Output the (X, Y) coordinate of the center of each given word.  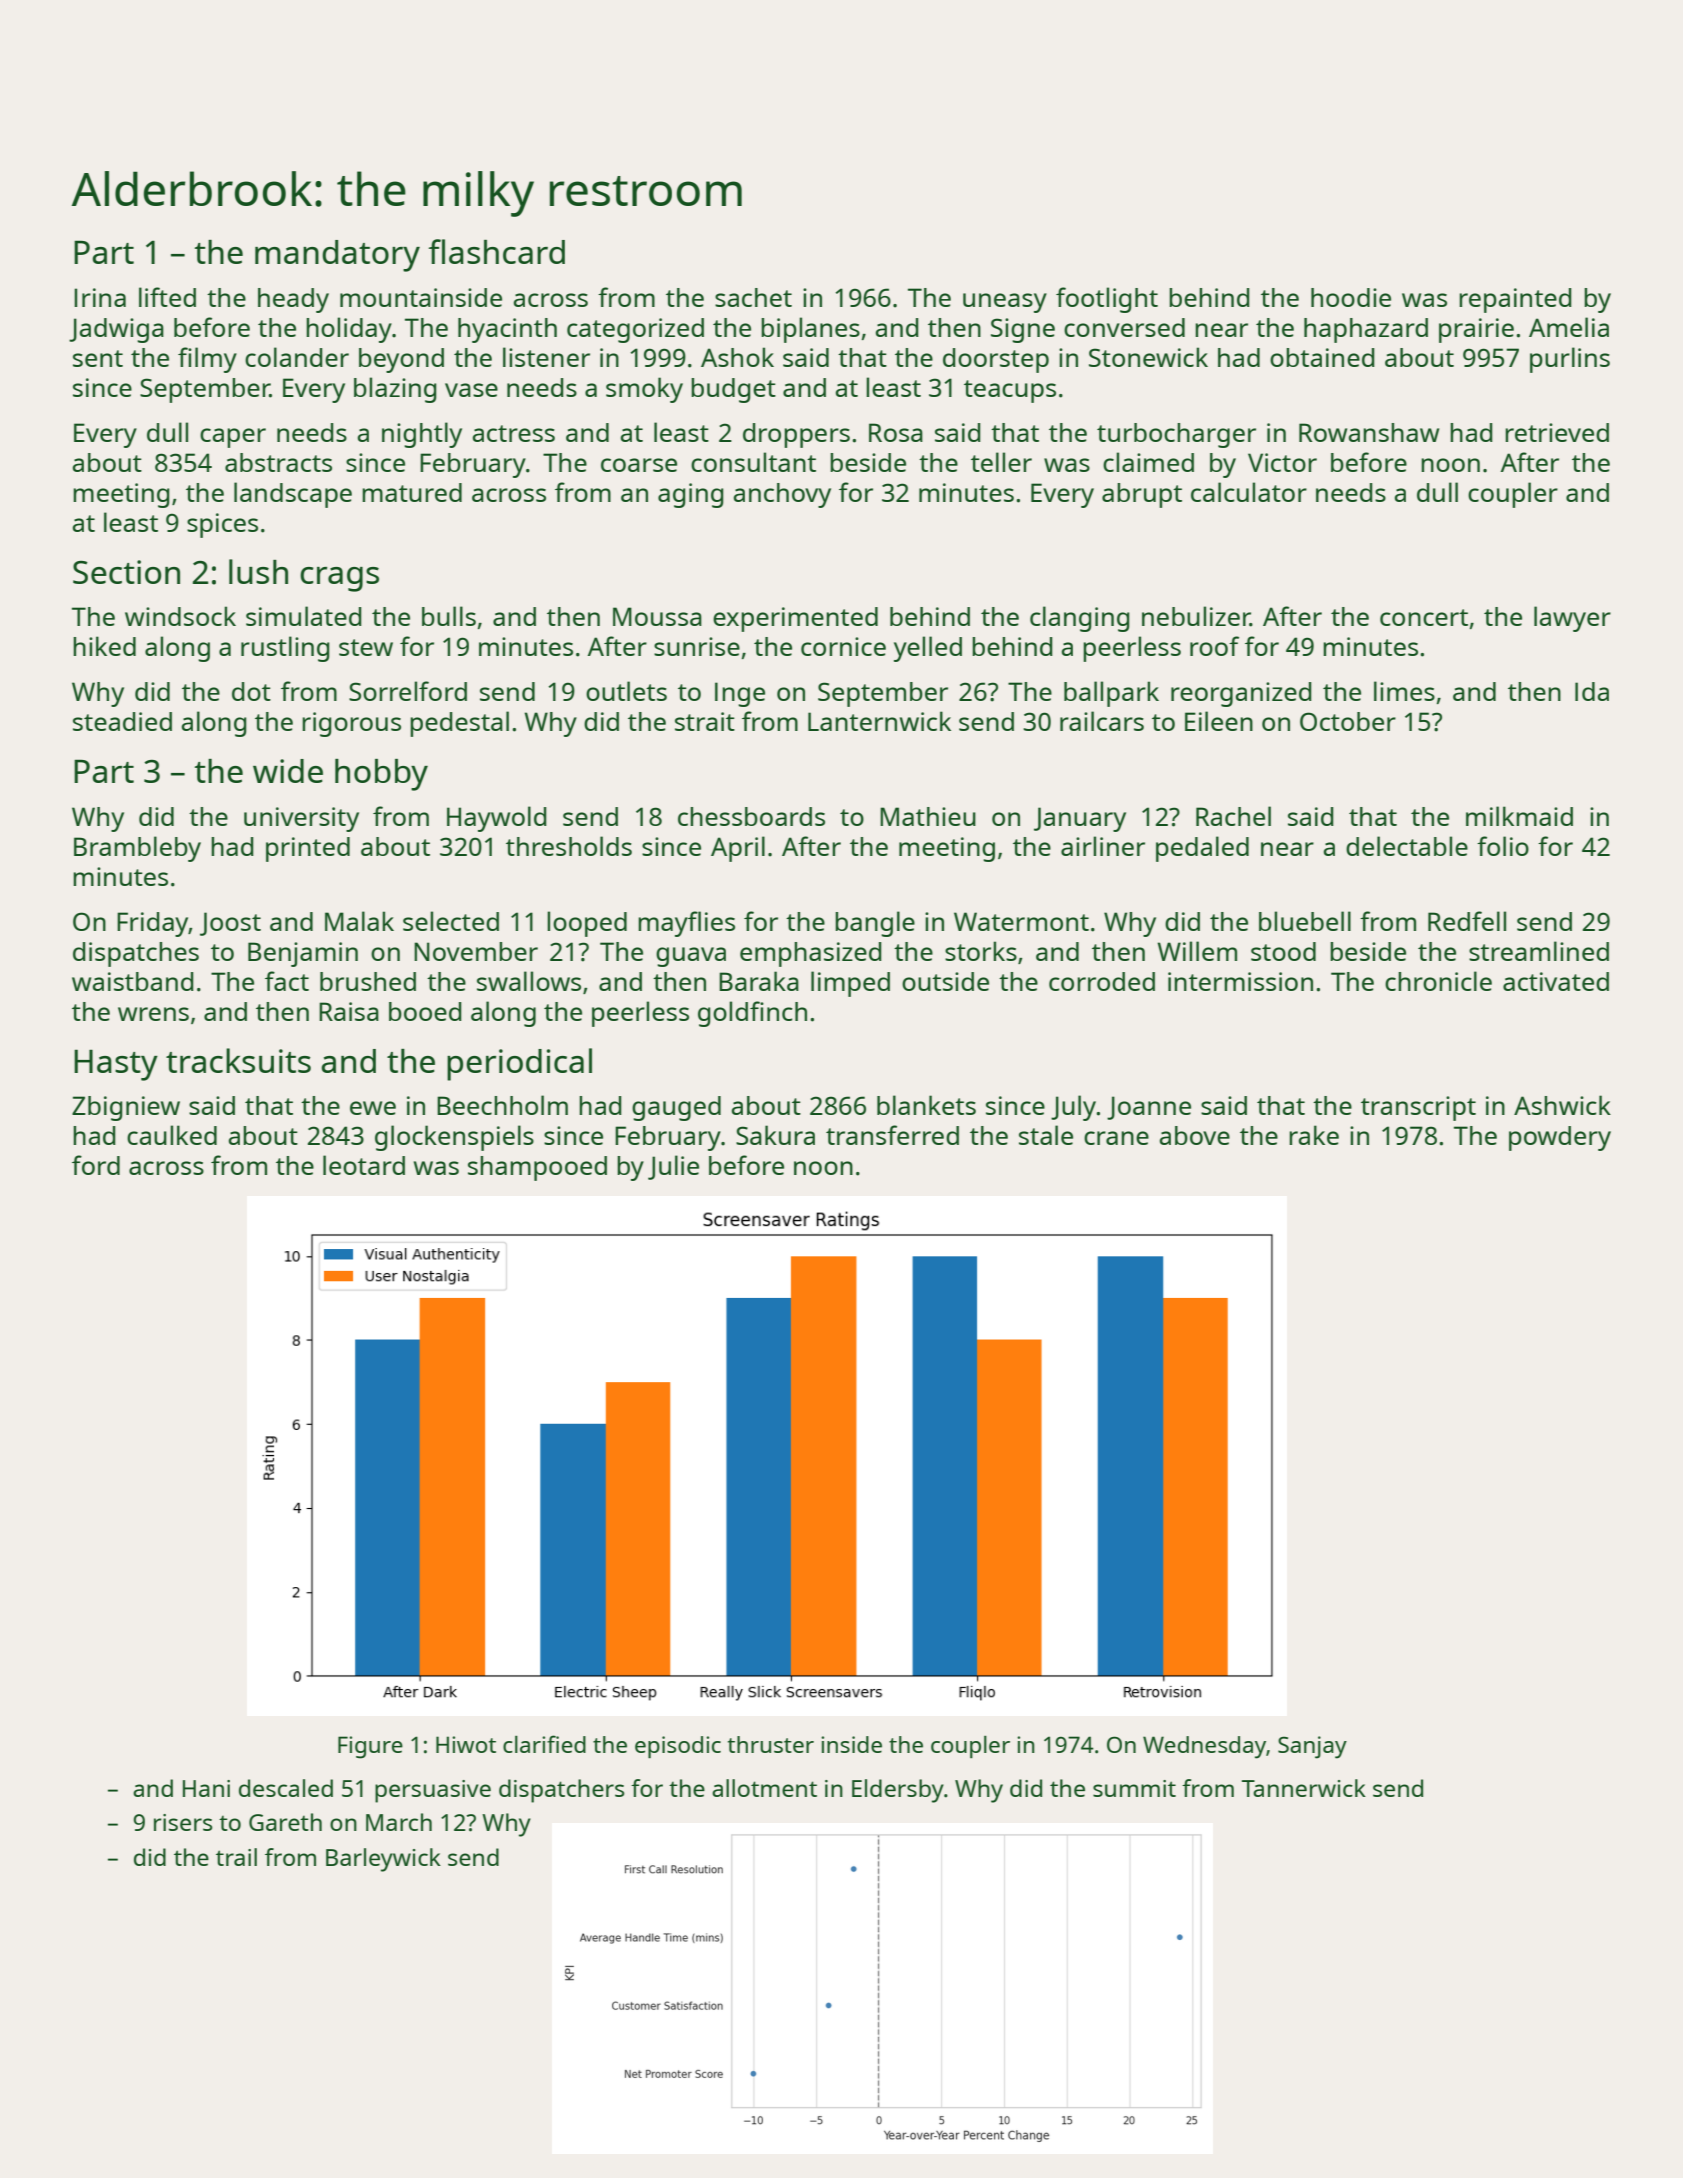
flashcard (497, 251)
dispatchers (561, 1791)
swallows (529, 981)
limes (1404, 691)
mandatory (337, 256)
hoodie (1351, 297)
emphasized (811, 954)
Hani (206, 1788)
